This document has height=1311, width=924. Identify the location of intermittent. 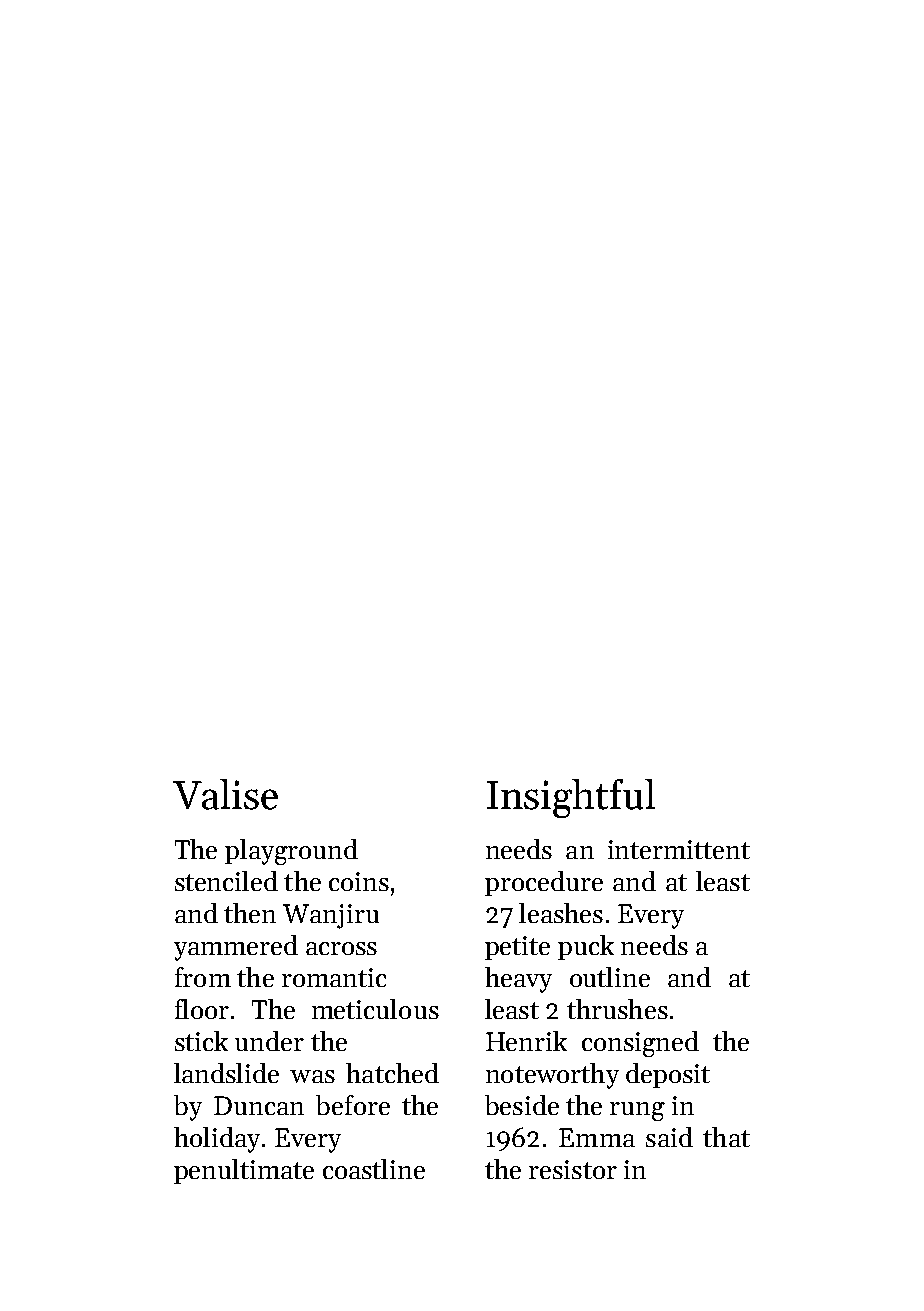
(679, 849).
